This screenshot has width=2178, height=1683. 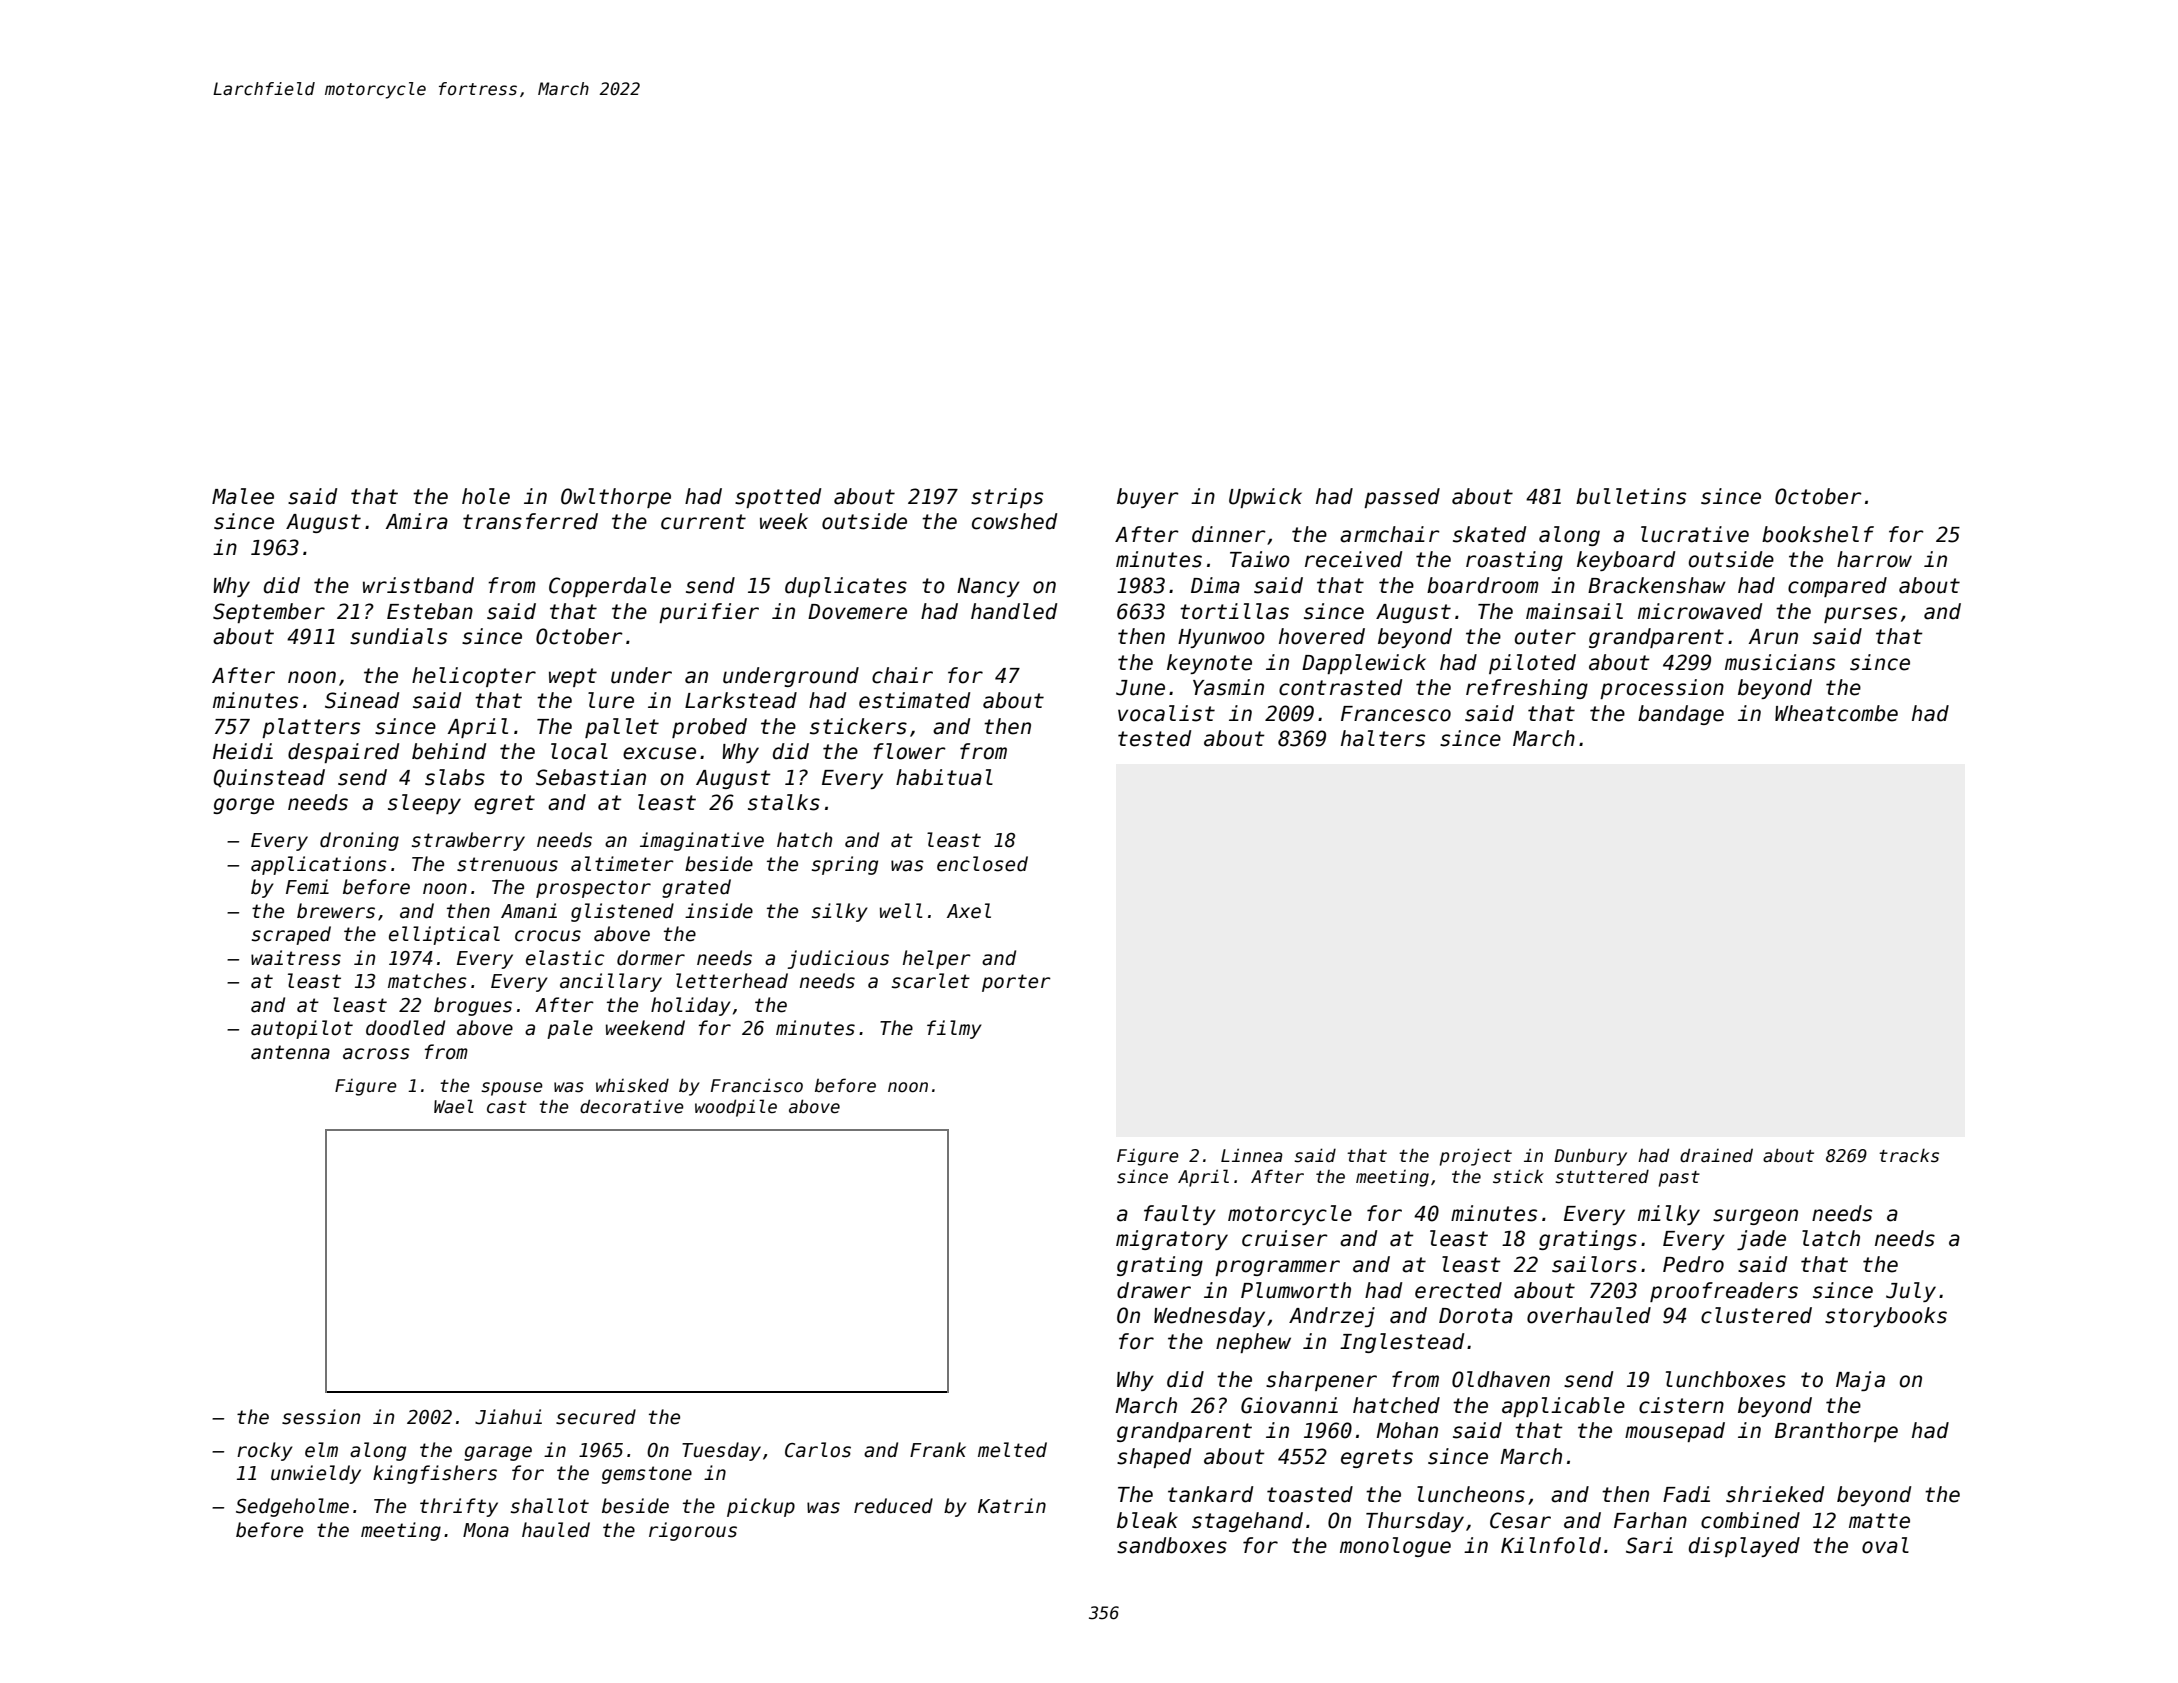 I want to click on harrow, so click(x=1874, y=559).
